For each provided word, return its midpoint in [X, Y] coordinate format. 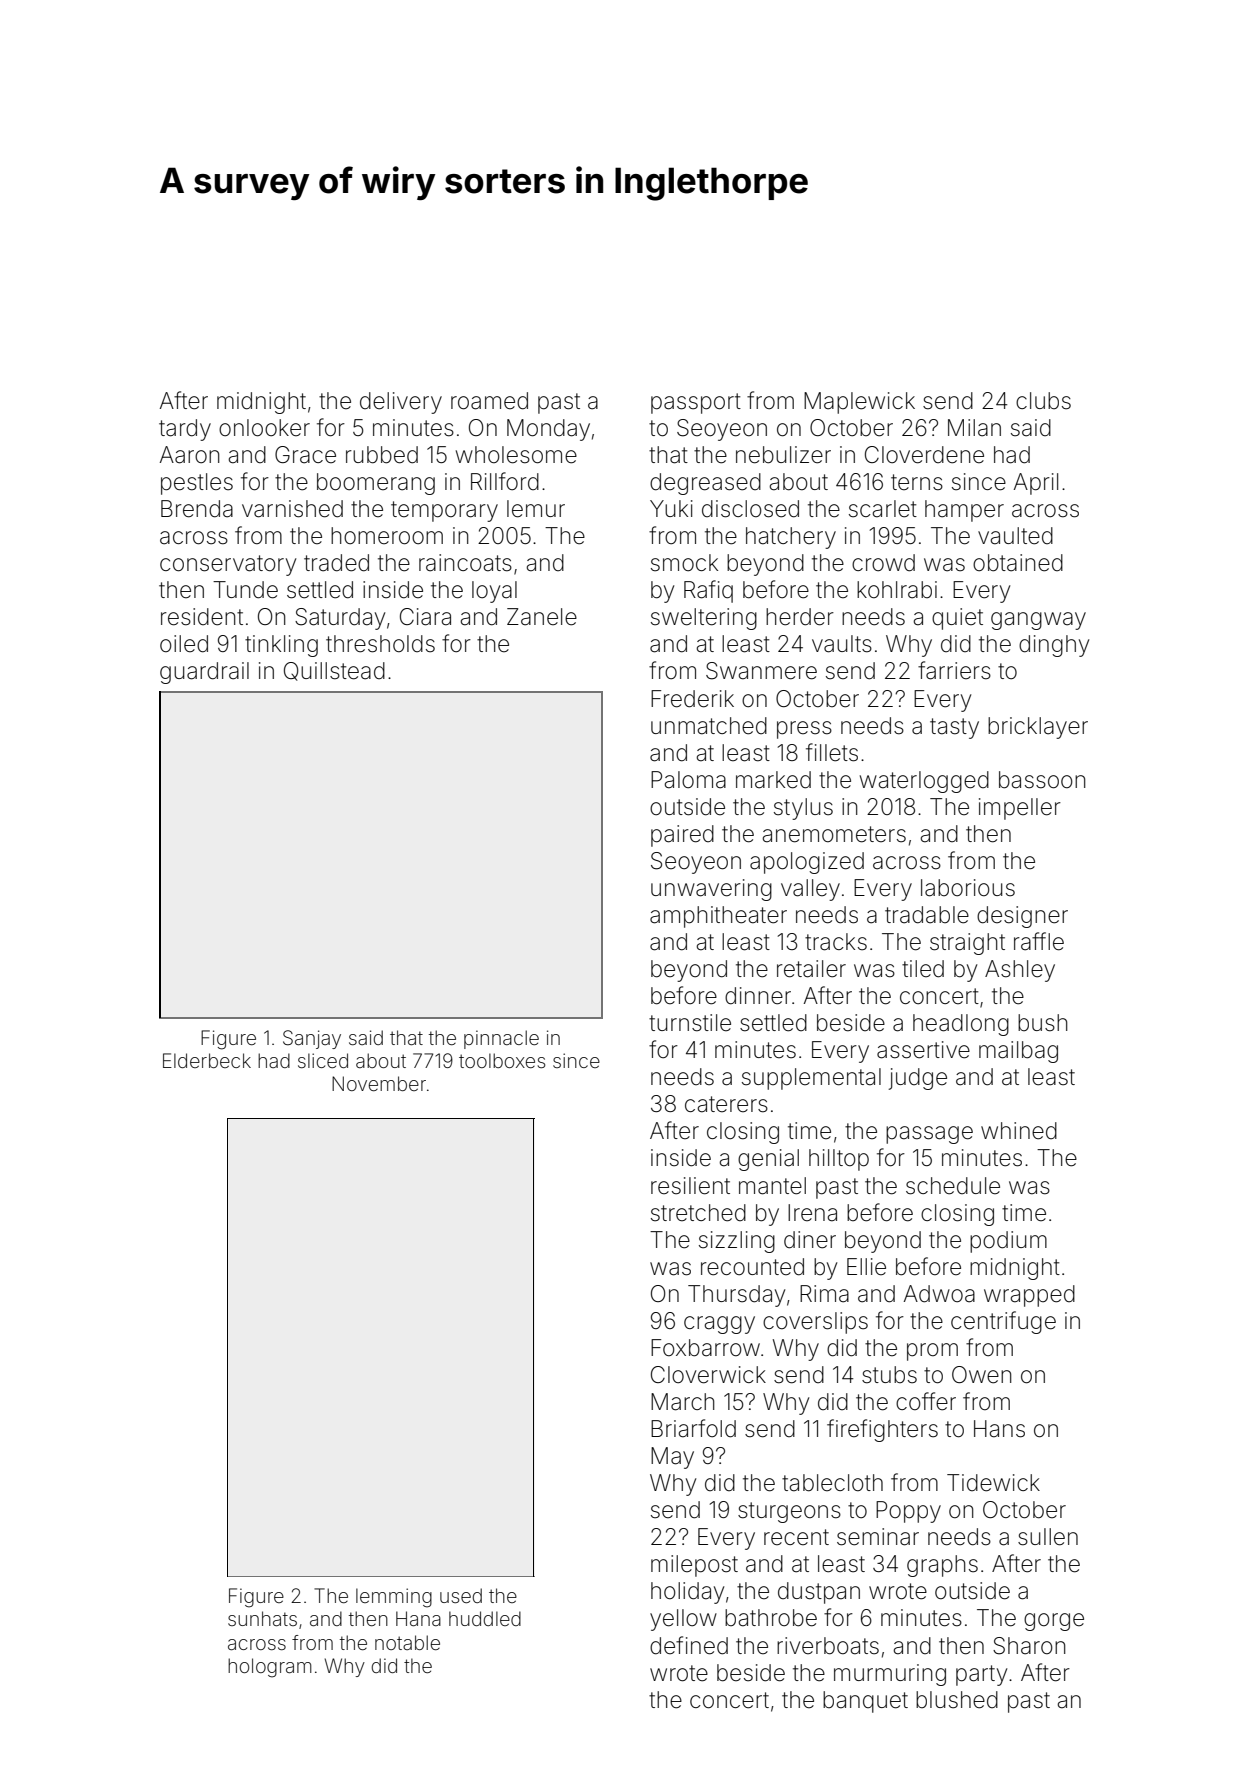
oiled [184, 644]
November [379, 1083]
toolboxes [502, 1060]
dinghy [1054, 646]
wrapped [1029, 1296]
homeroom [387, 536]
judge [918, 1079]
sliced [323, 1060]
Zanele [542, 617]
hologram [270, 1668]
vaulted [1015, 536]
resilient [690, 1186]
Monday [548, 430]
